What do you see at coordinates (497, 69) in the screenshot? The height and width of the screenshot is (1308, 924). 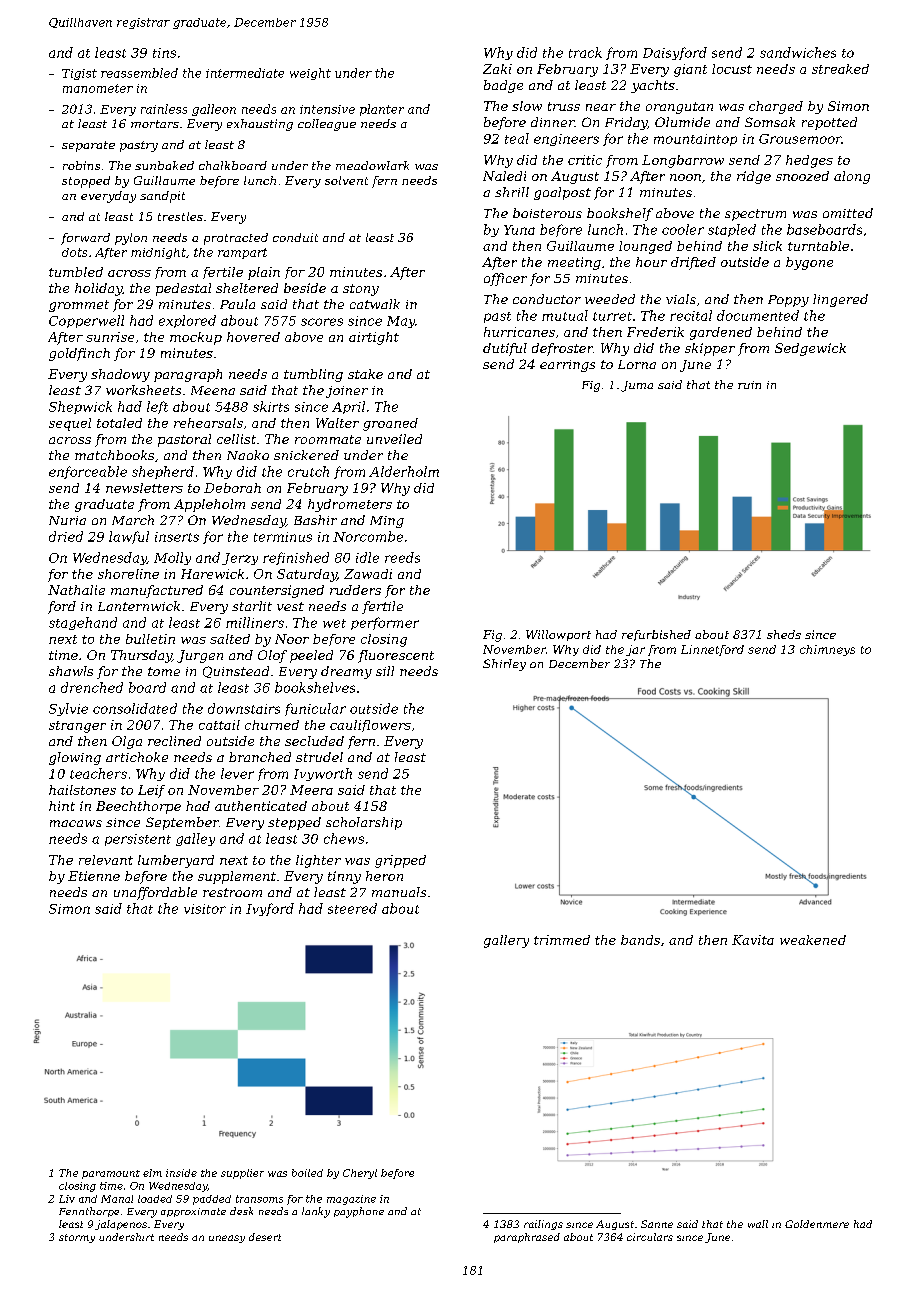 I see `Zaki` at bounding box center [497, 69].
